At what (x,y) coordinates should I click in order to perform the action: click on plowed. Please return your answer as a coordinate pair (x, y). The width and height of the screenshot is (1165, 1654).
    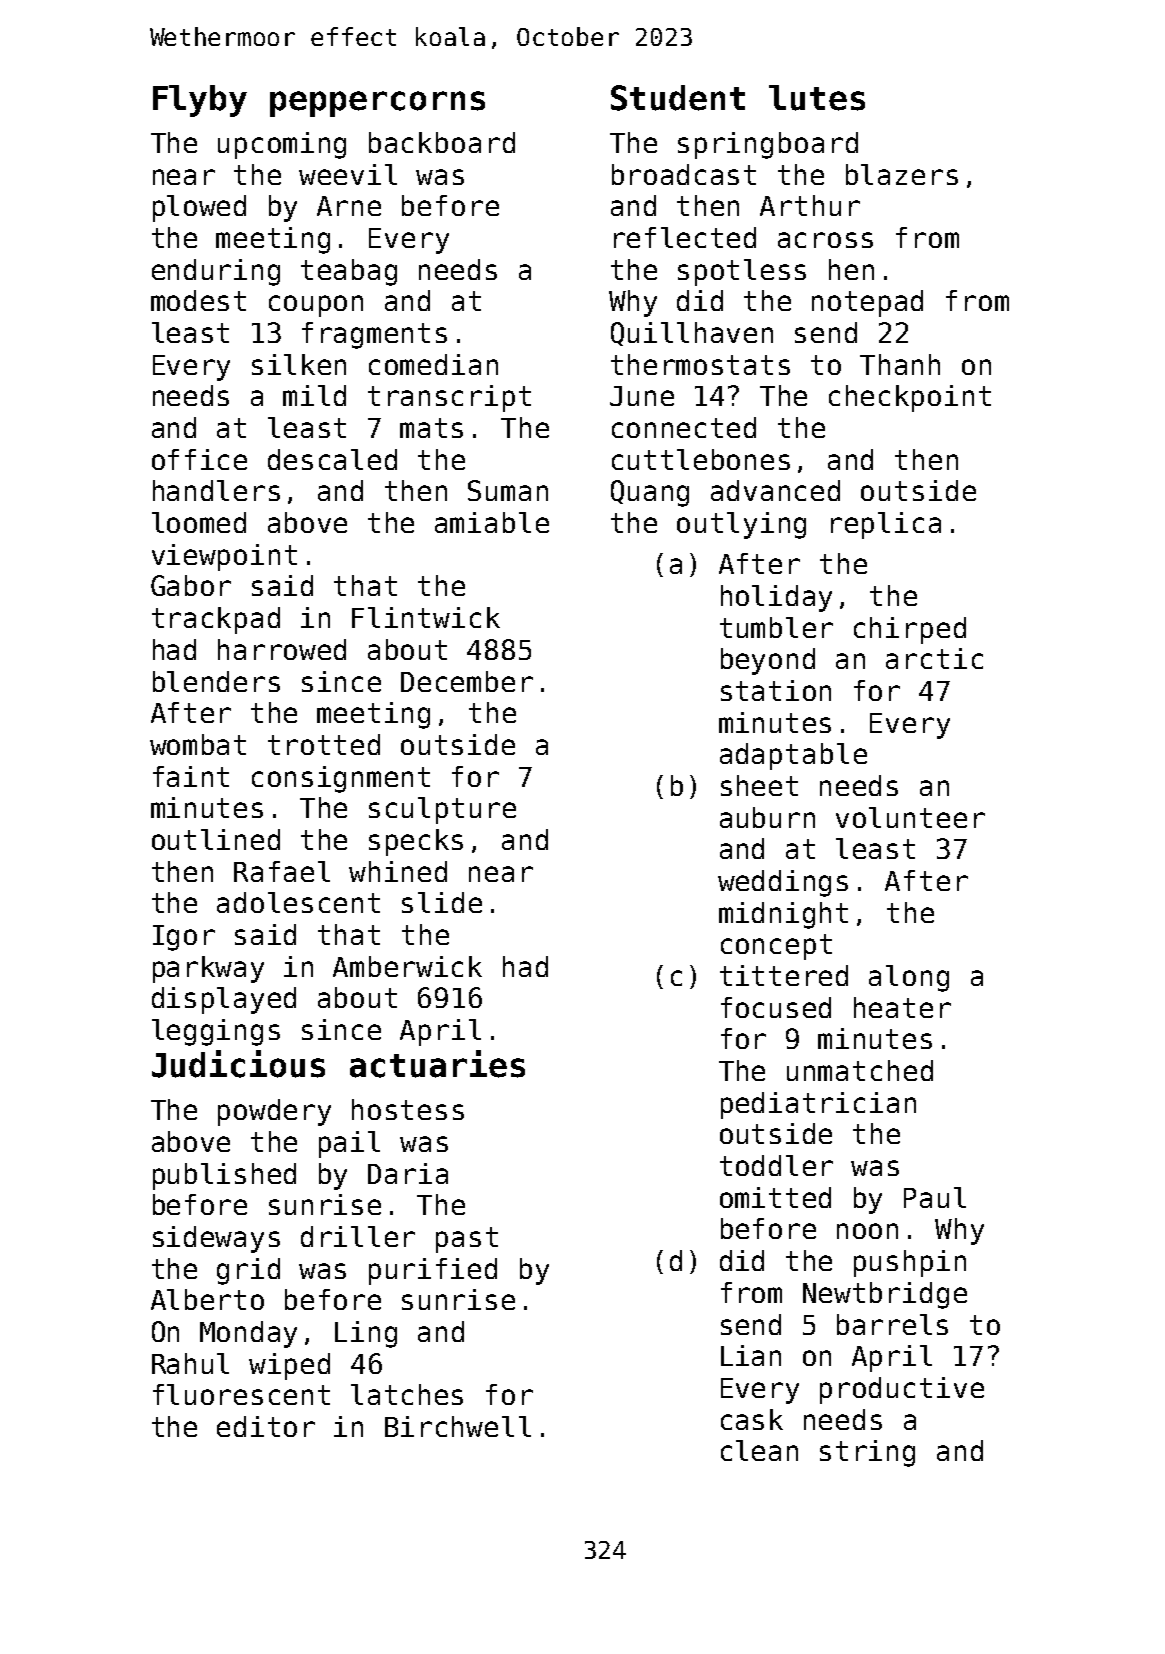
    Looking at the image, I should click on (199, 208).
